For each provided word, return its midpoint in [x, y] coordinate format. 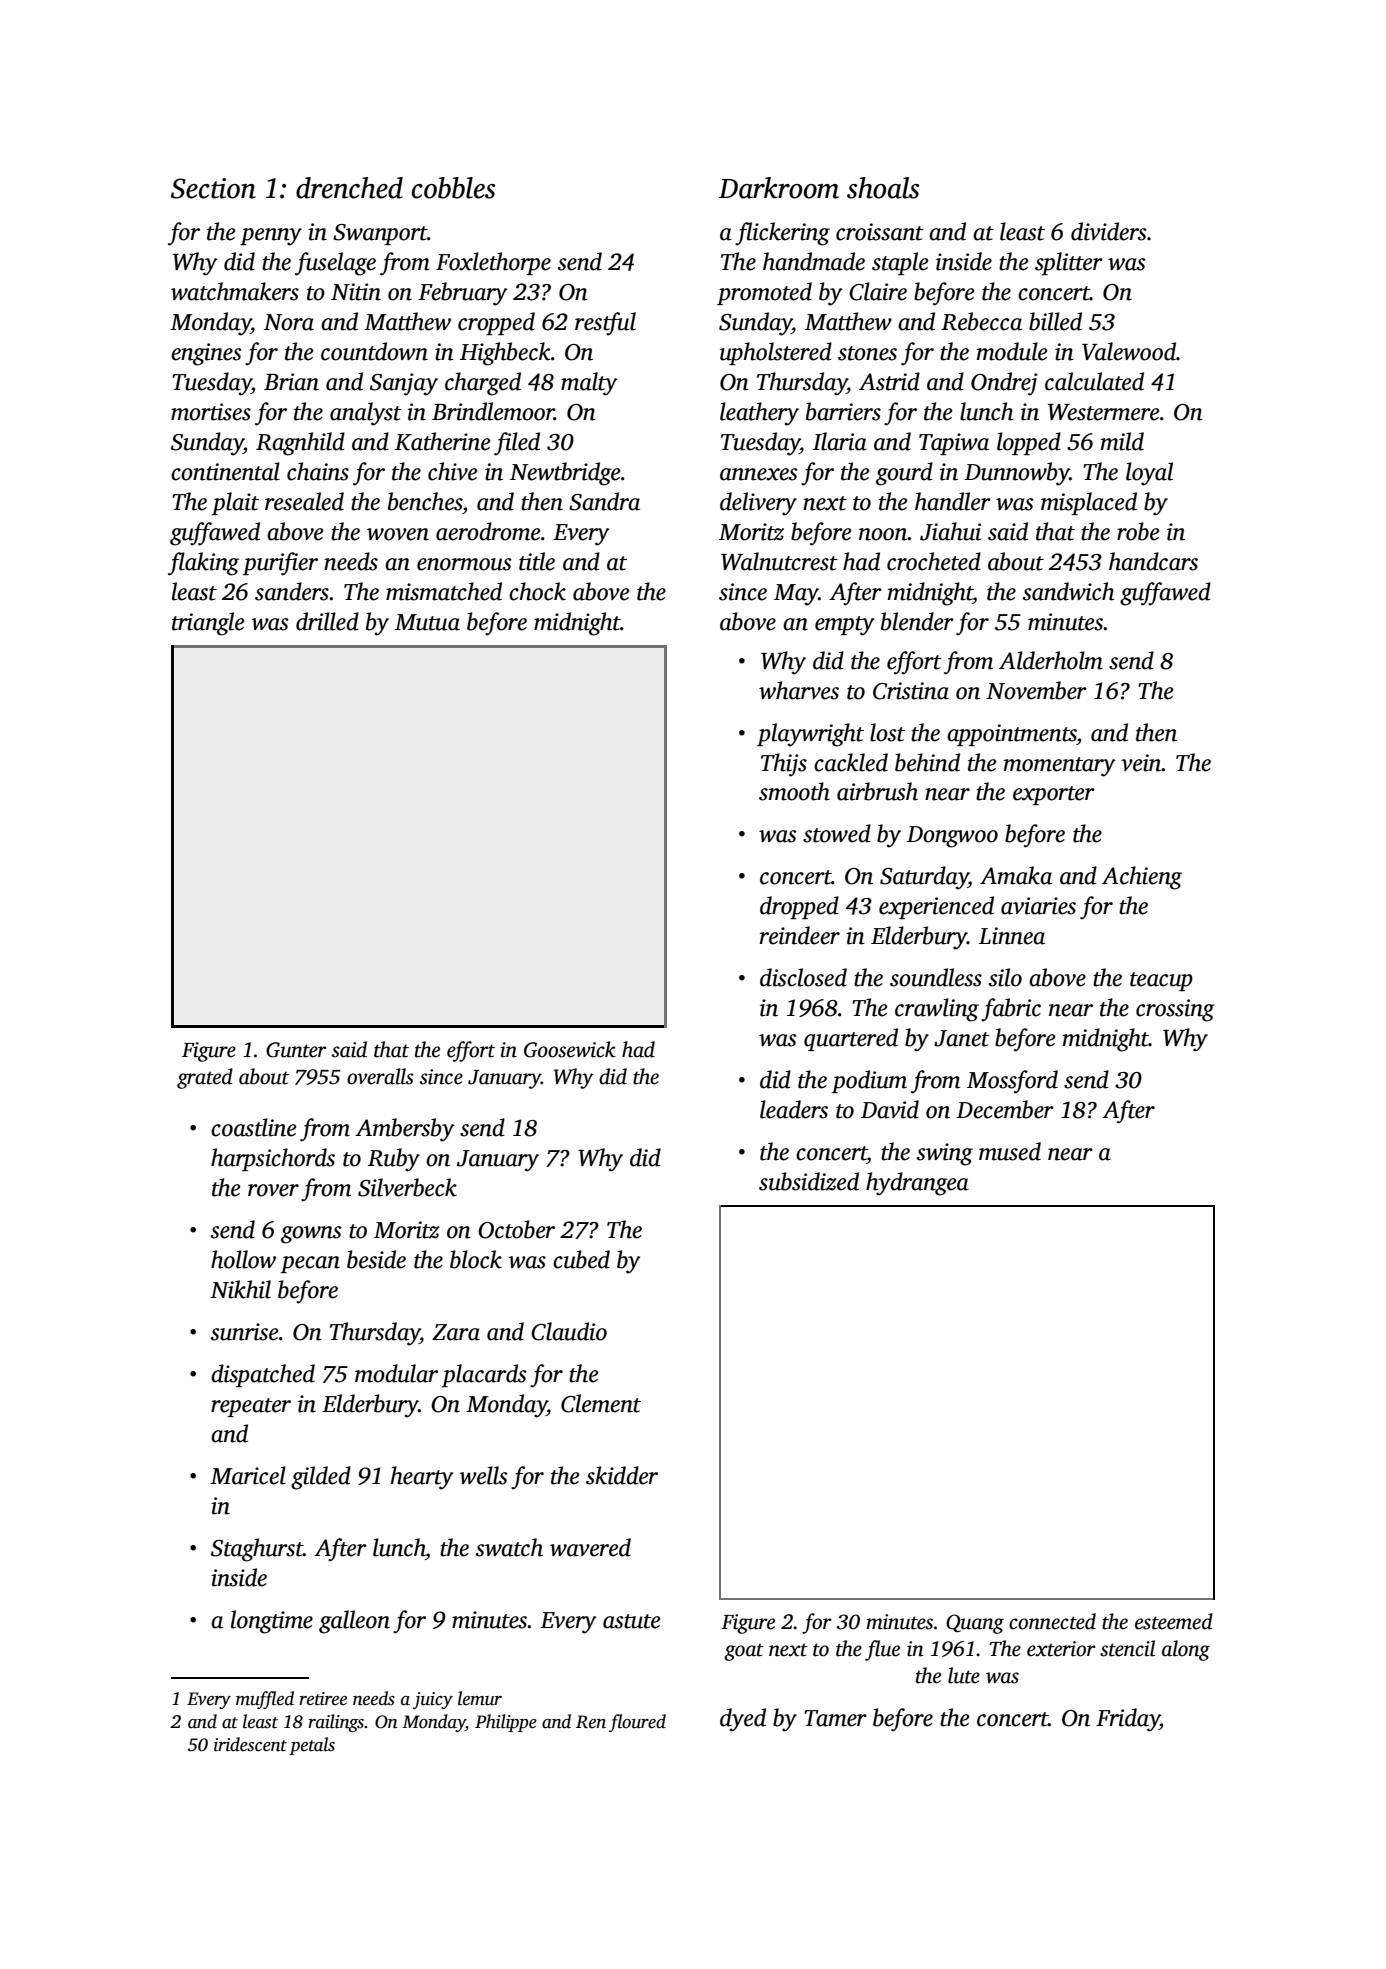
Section [213, 188]
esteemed [1174, 1621]
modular [396, 1373]
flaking [203, 564]
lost [887, 732]
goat [744, 1652]
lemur [480, 1698]
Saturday [924, 878]
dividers [1109, 231]
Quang [975, 1624]
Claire [878, 291]
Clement [601, 1403]
